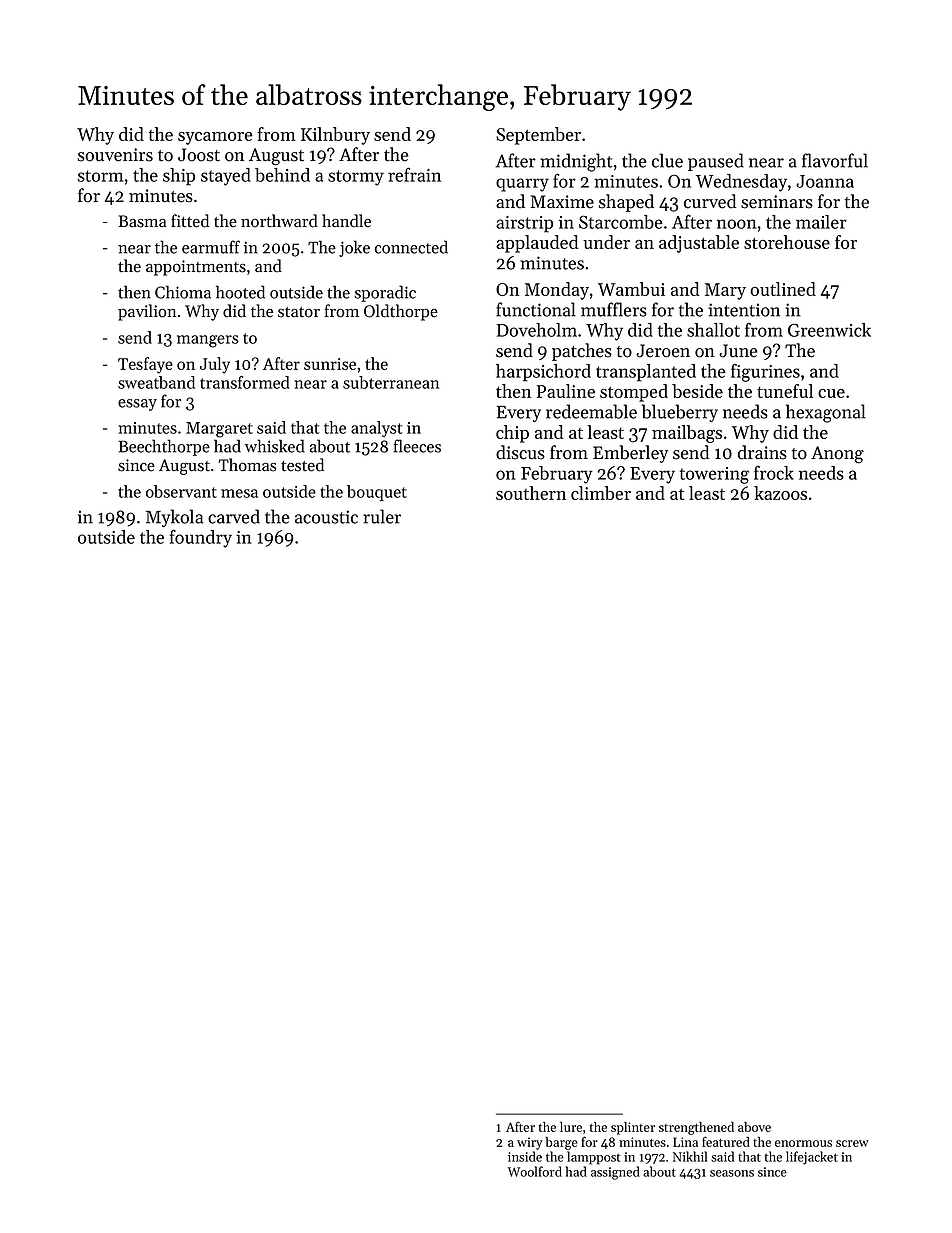 The height and width of the screenshot is (1233, 952). I want to click on observant, so click(181, 491).
